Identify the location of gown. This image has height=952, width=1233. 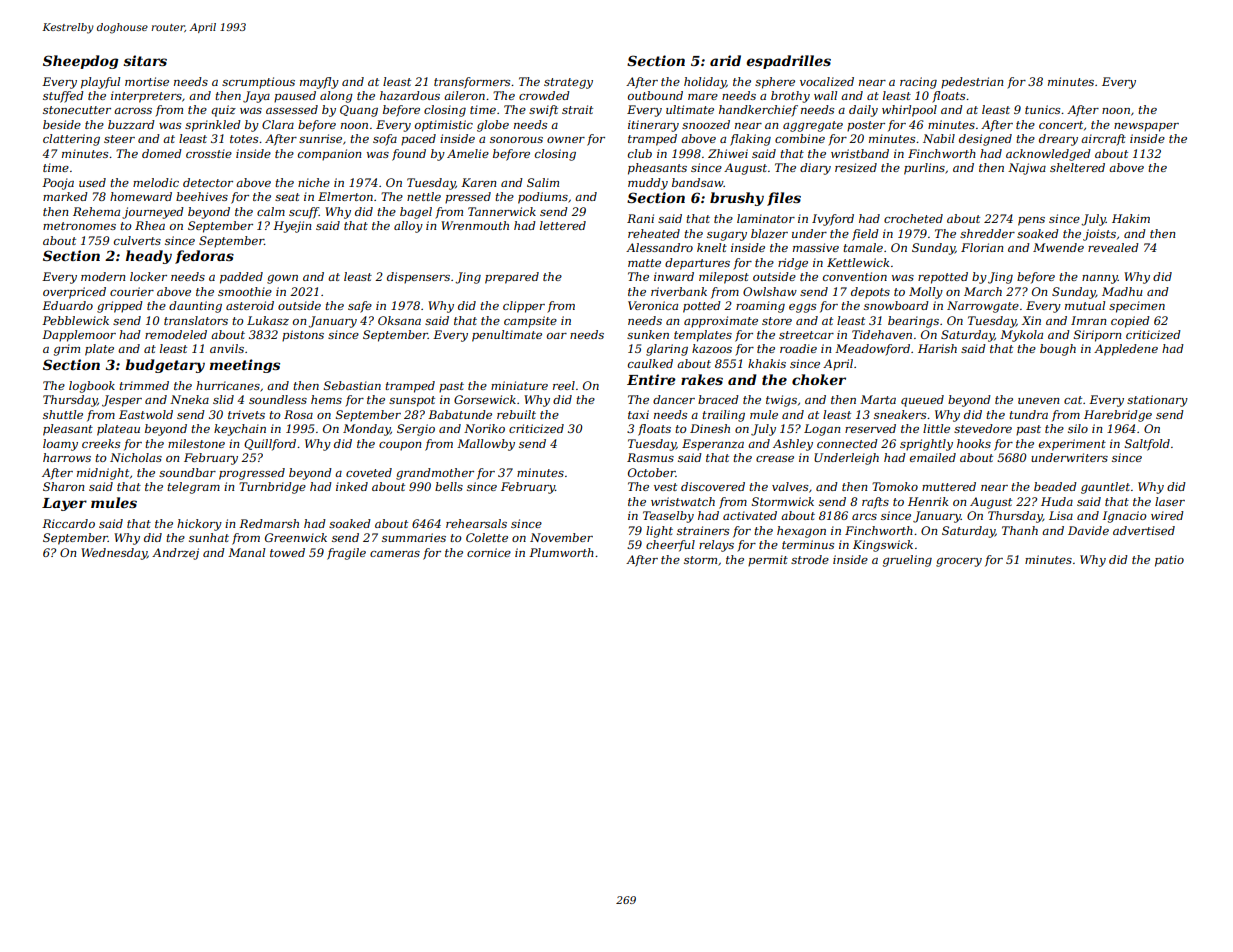
(282, 279).
